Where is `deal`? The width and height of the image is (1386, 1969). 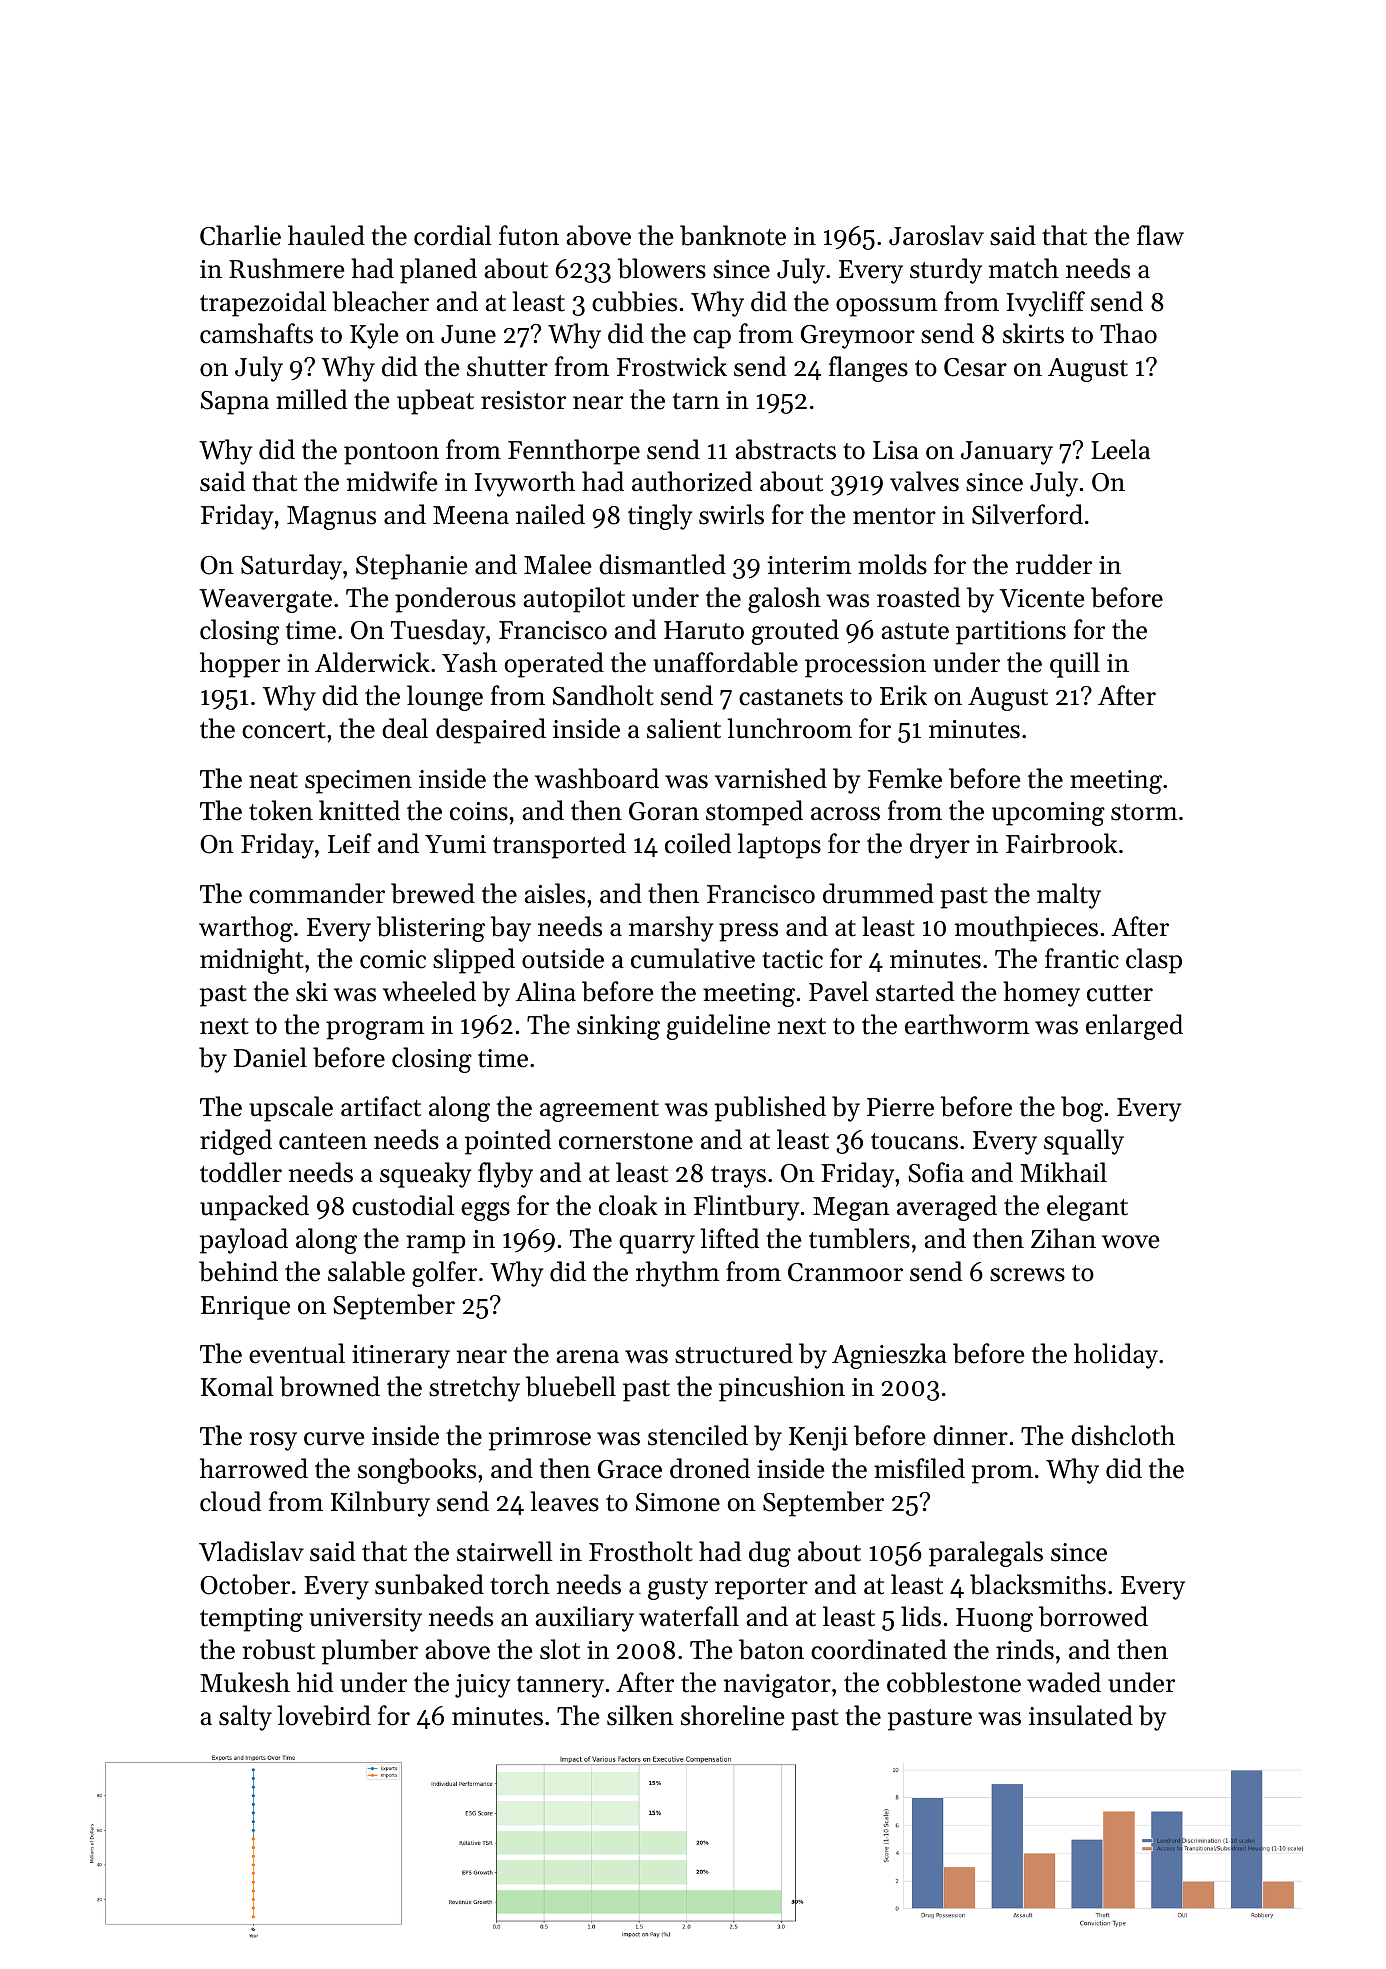 deal is located at coordinates (405, 728).
